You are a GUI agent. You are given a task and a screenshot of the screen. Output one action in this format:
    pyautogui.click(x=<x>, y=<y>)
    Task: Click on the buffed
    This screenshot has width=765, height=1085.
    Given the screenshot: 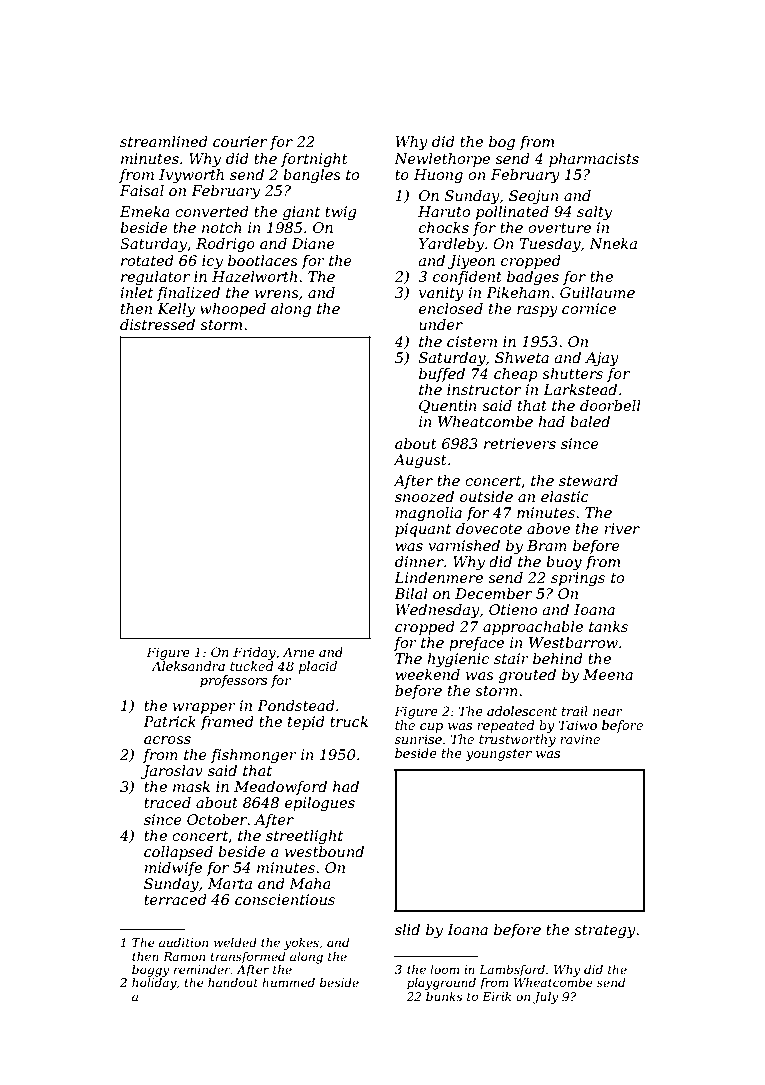 What is the action you would take?
    pyautogui.click(x=442, y=375)
